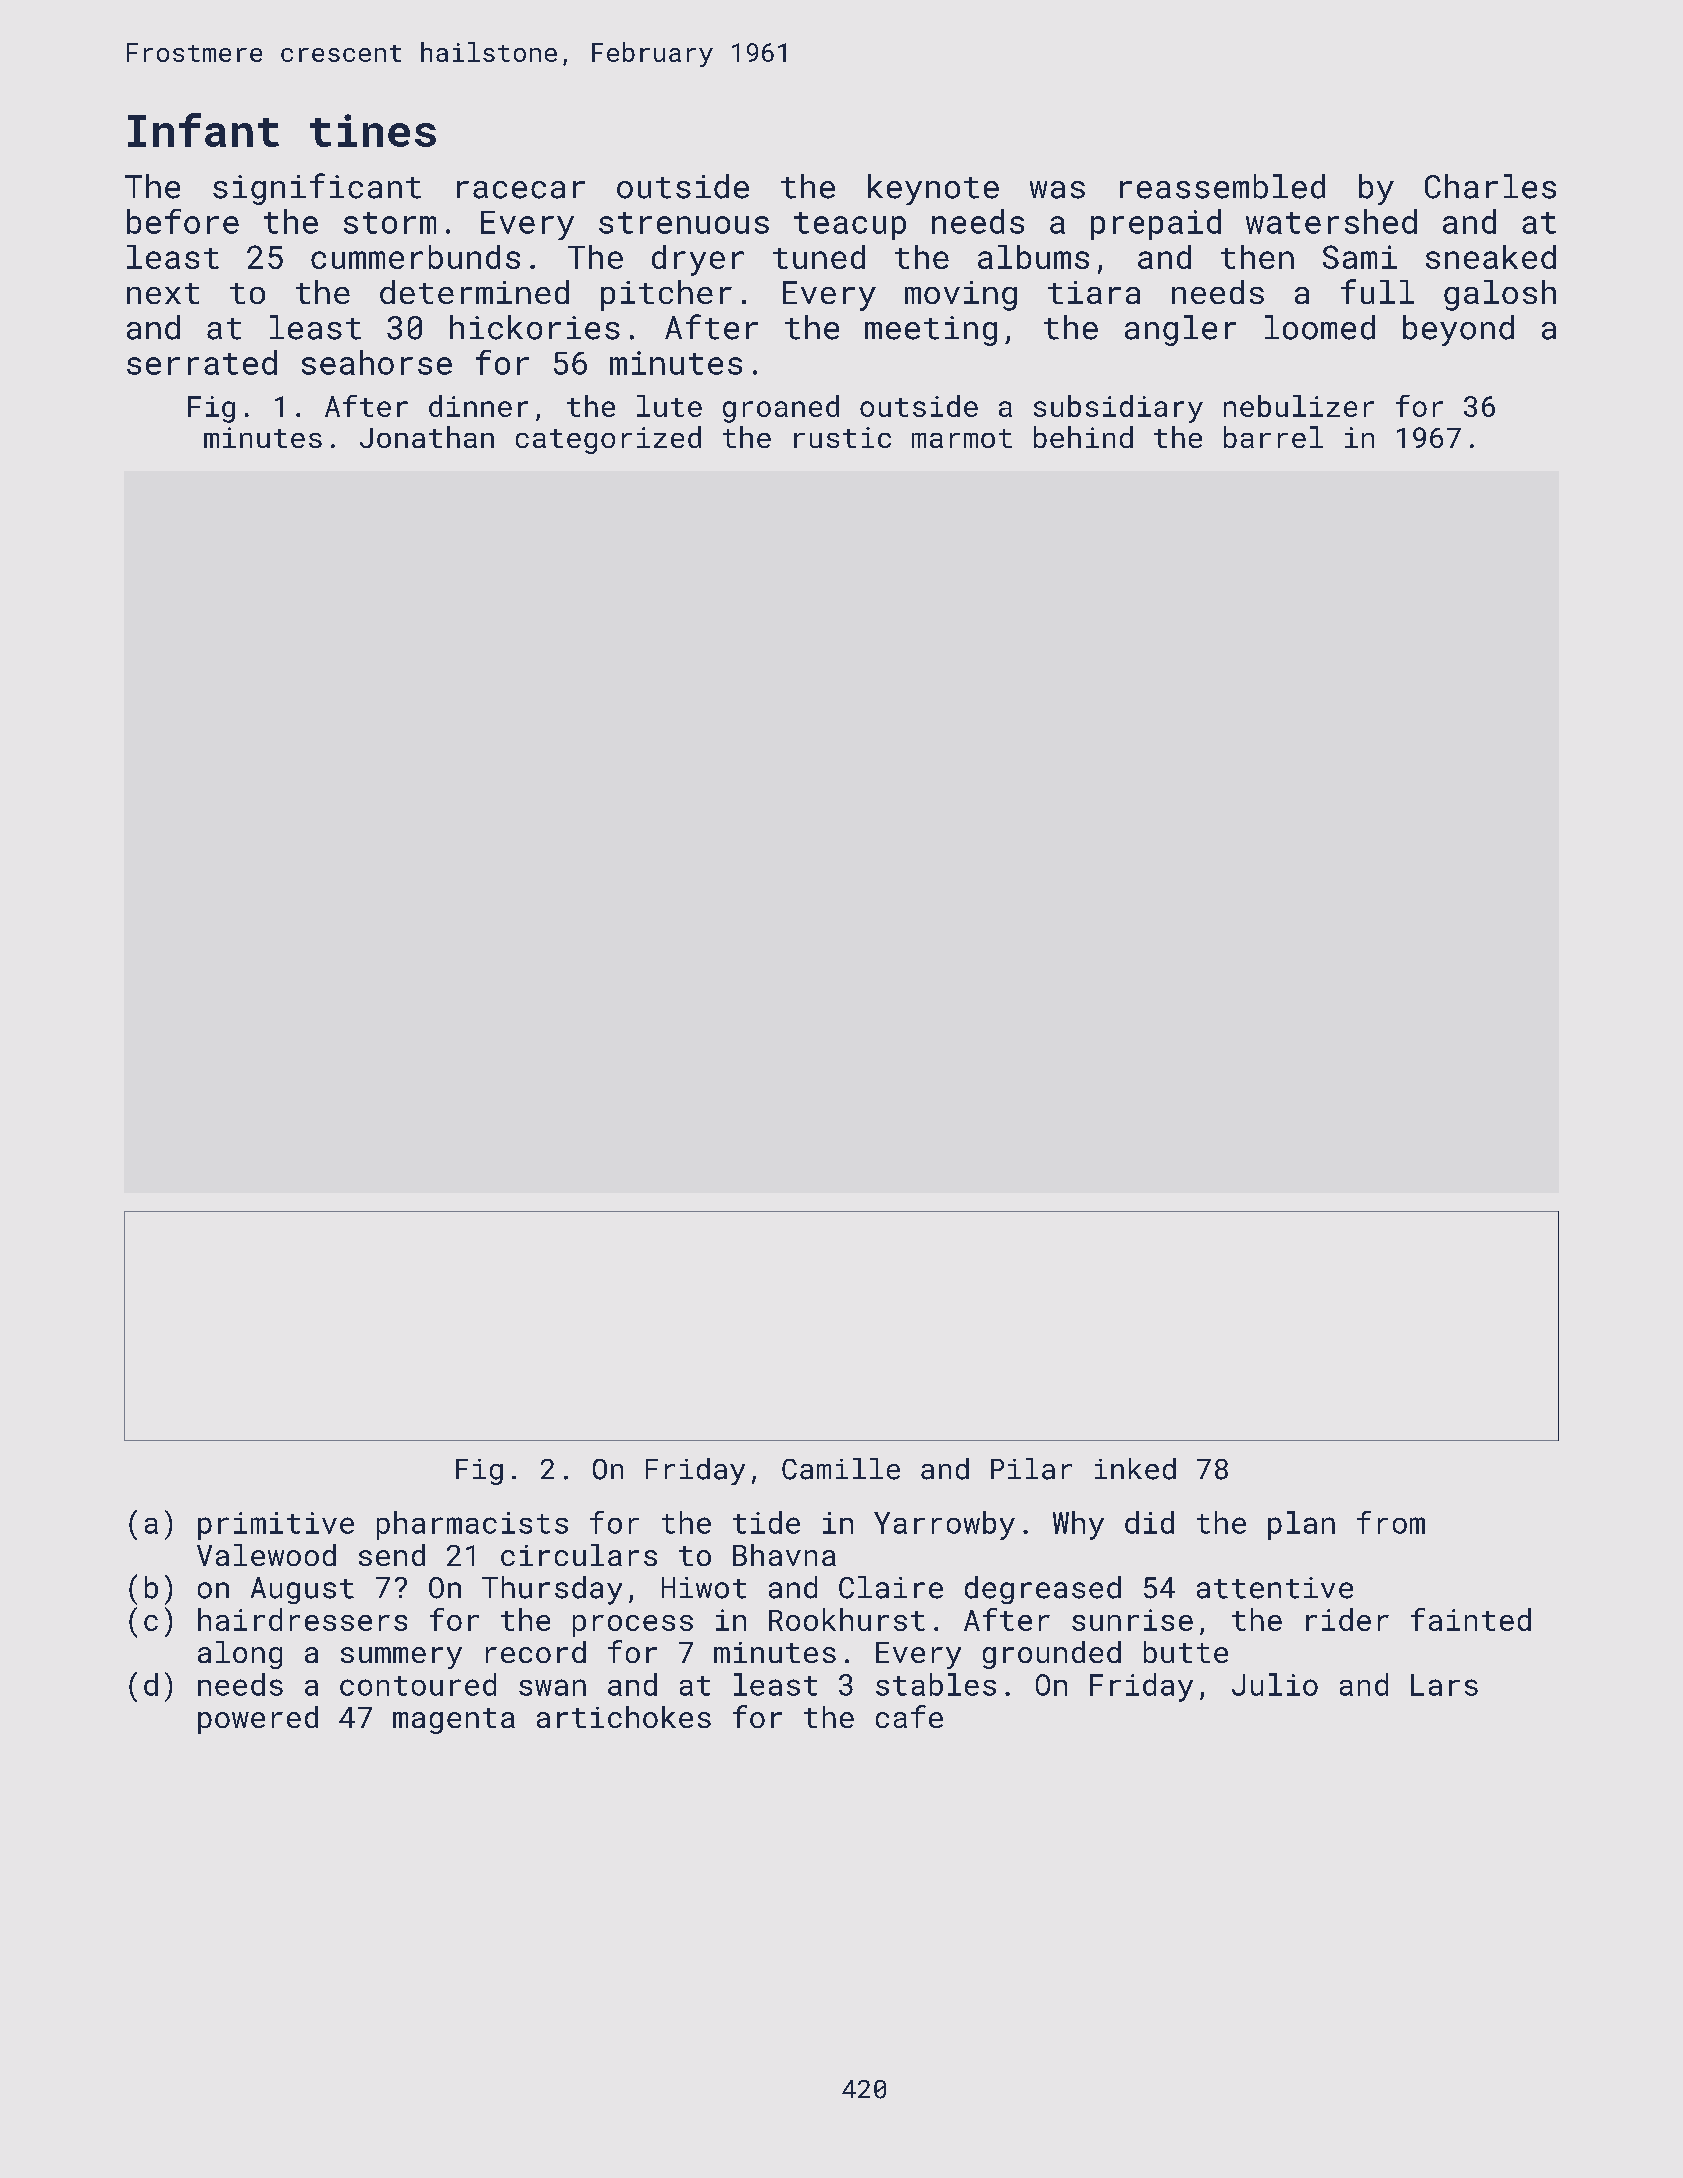 The height and width of the screenshot is (2178, 1683). What do you see at coordinates (266, 1555) in the screenshot?
I see `Valewood` at bounding box center [266, 1555].
